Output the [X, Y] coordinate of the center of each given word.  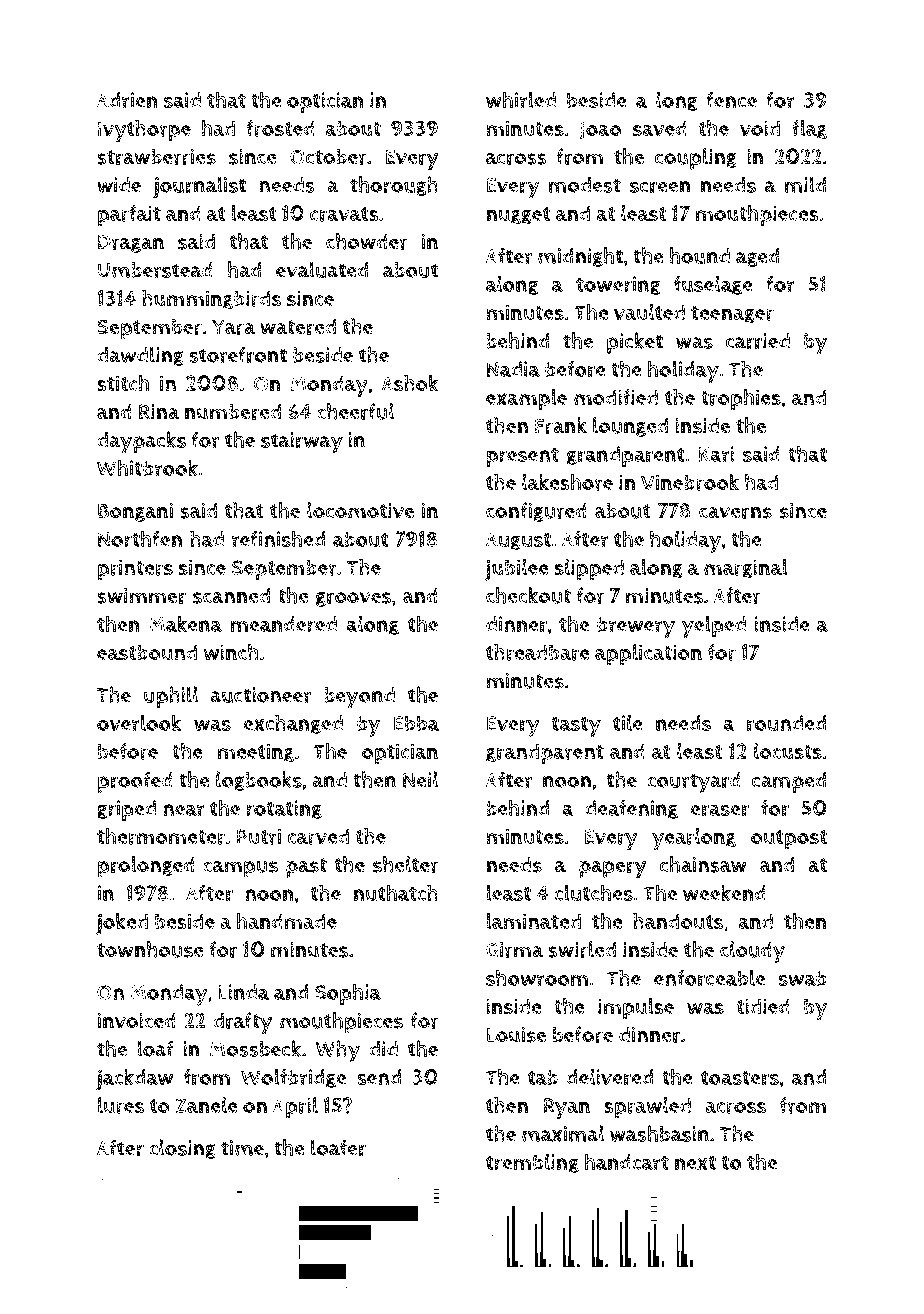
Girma [514, 950]
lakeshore [567, 482]
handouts [678, 921]
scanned [231, 595]
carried [758, 341]
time [242, 1148]
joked [122, 924]
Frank [561, 425]
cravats [344, 214]
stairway [302, 443]
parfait [129, 215]
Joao [600, 130]
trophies [741, 400]
